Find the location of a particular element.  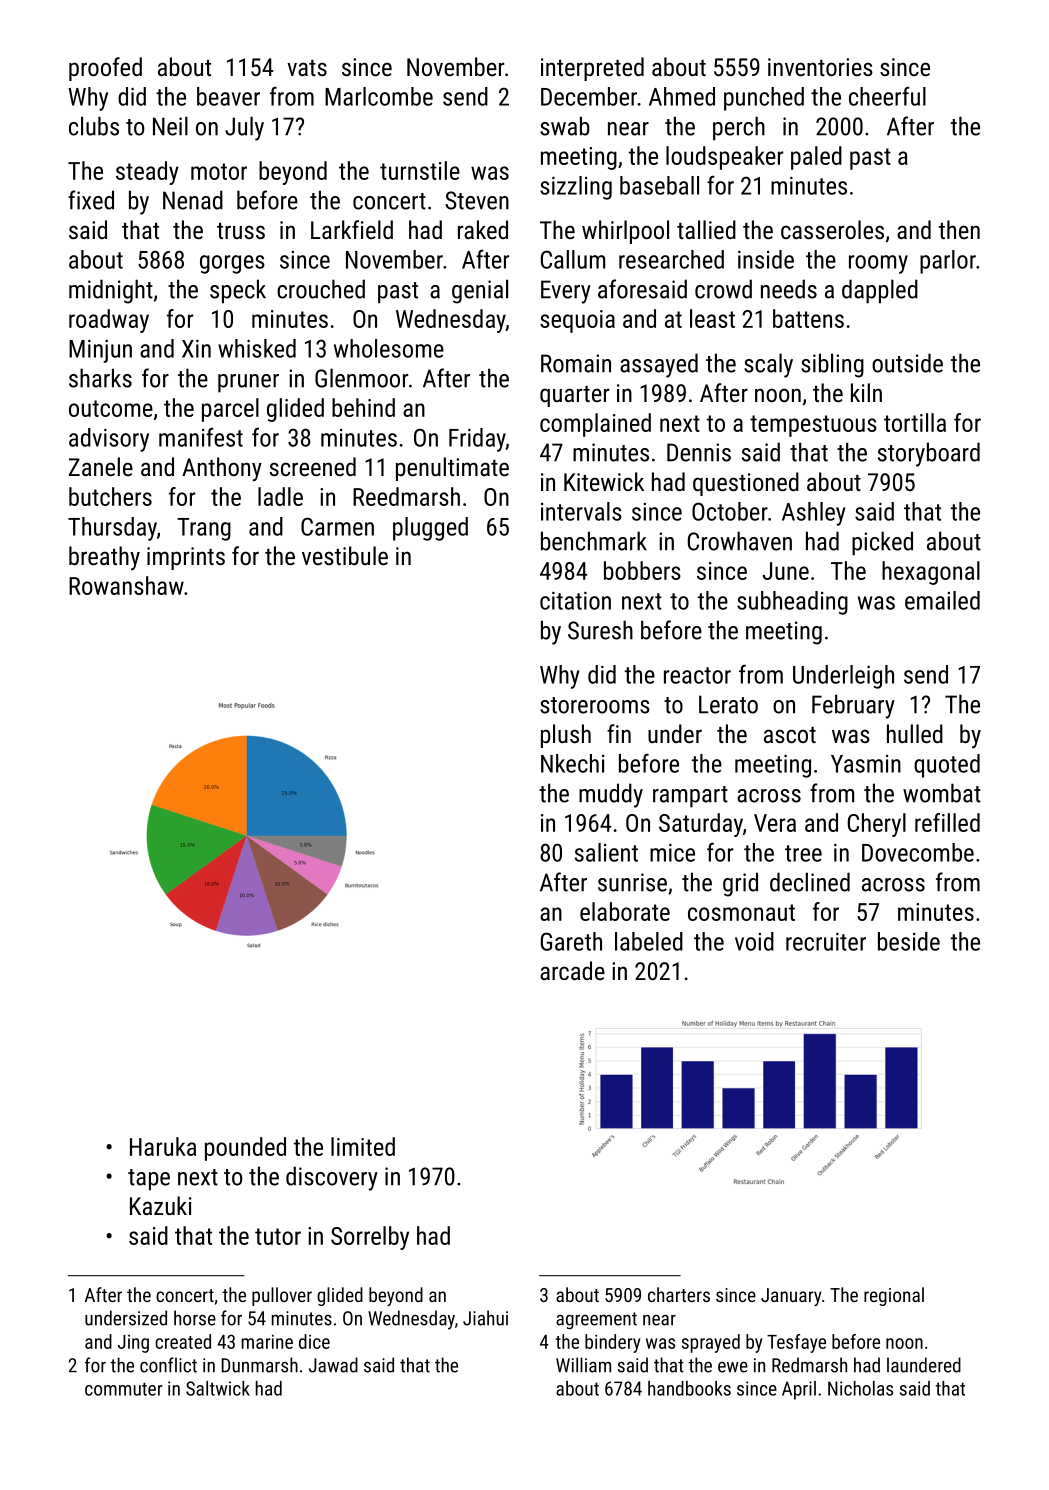

plush is located at coordinates (566, 736).
